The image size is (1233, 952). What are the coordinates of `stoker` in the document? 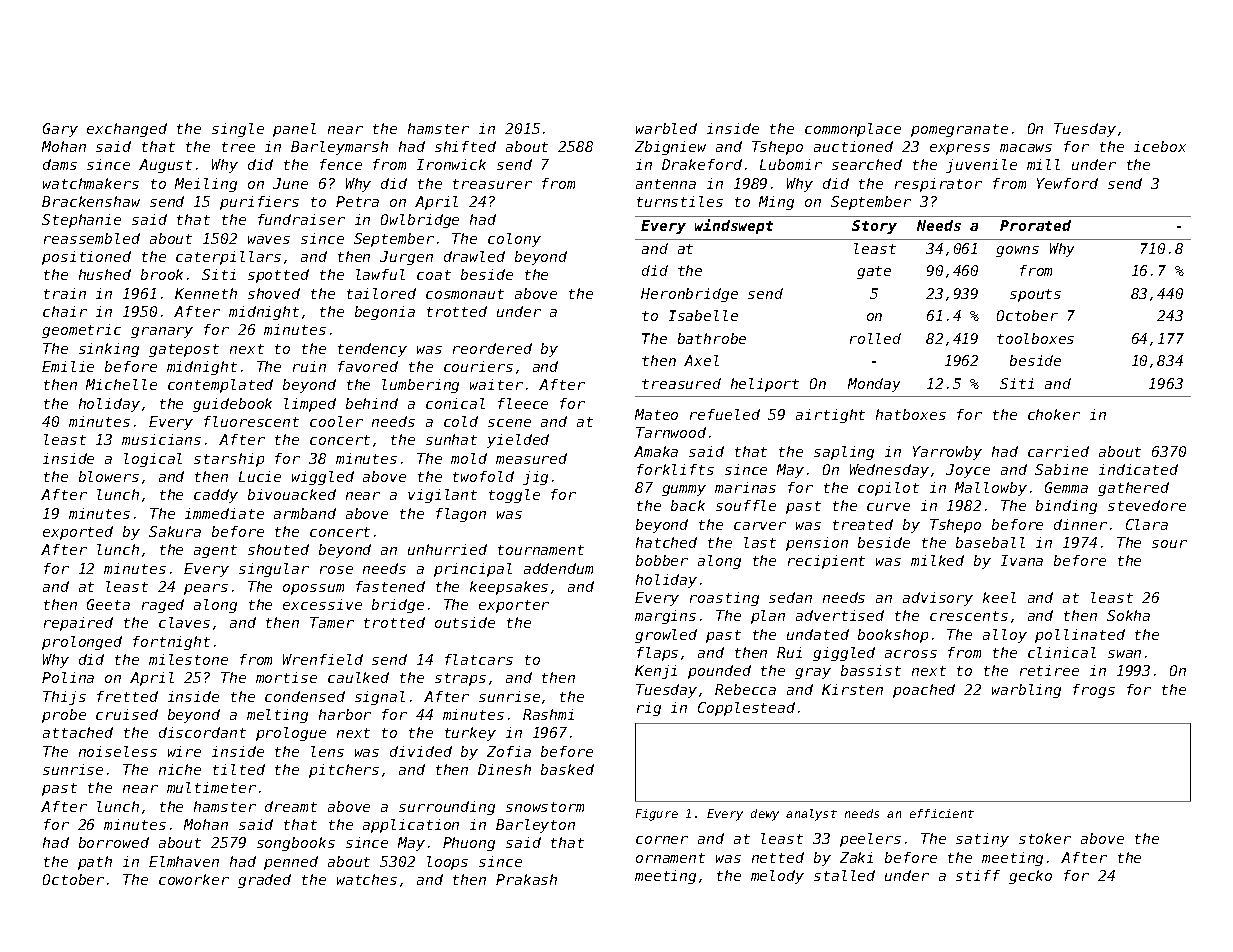 It's located at (1045, 838).
